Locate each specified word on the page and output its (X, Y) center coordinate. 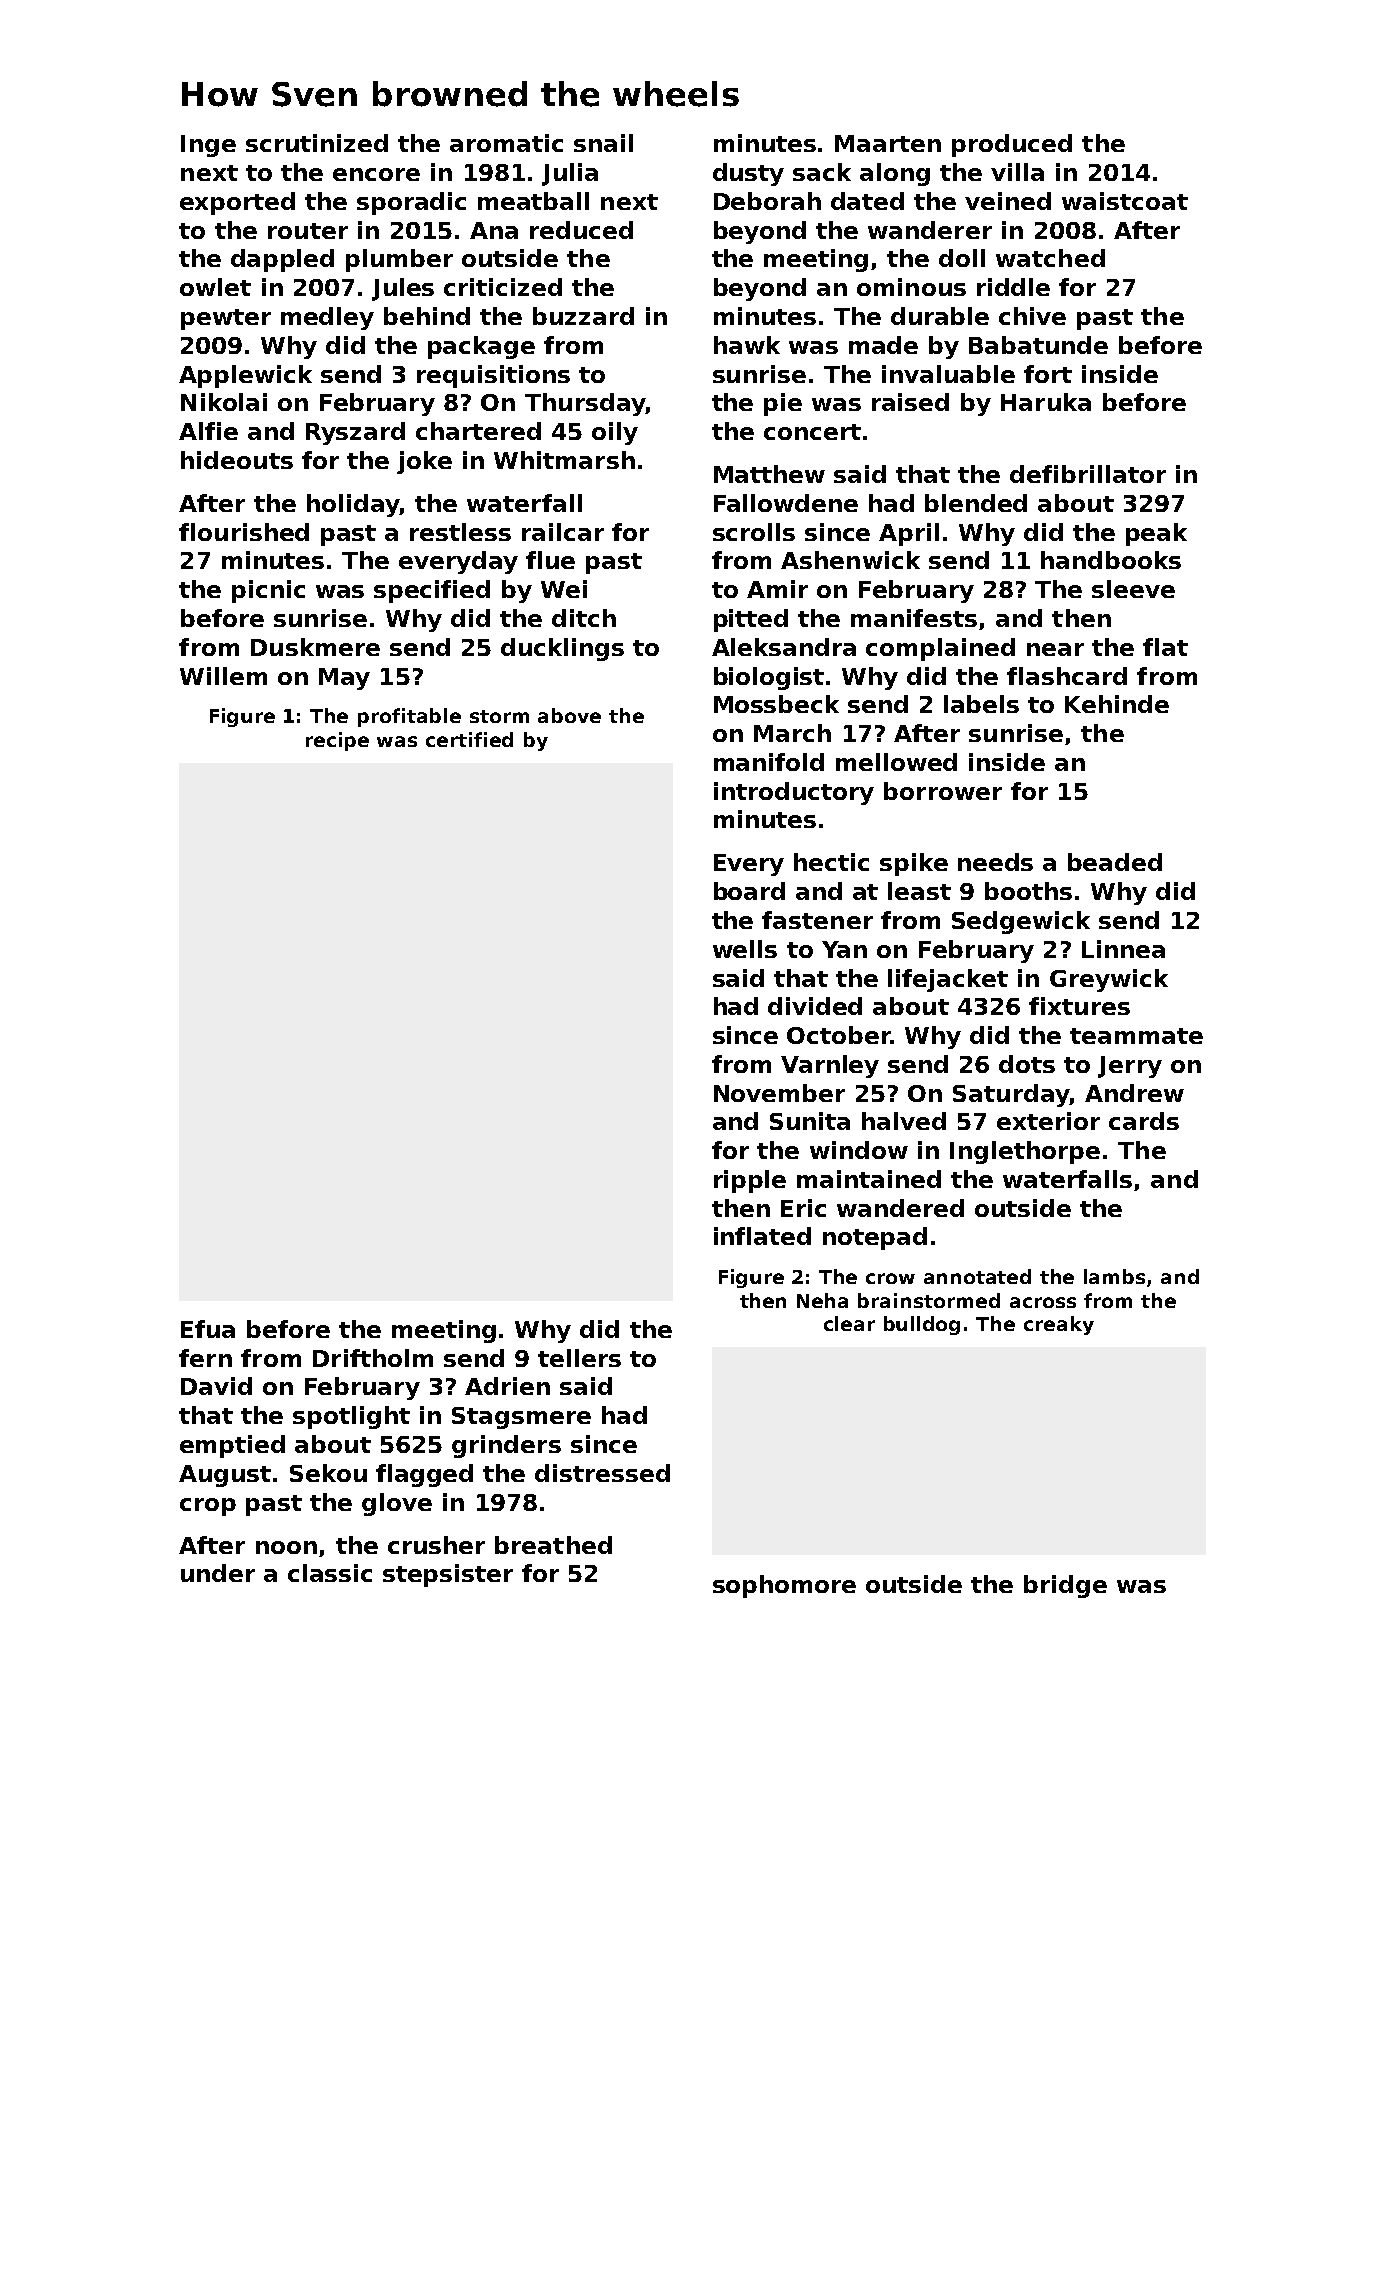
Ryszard (355, 433)
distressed (602, 1473)
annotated (977, 1276)
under (218, 1573)
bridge (1065, 1586)
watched (1050, 258)
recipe (337, 741)
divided (815, 1006)
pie (783, 404)
